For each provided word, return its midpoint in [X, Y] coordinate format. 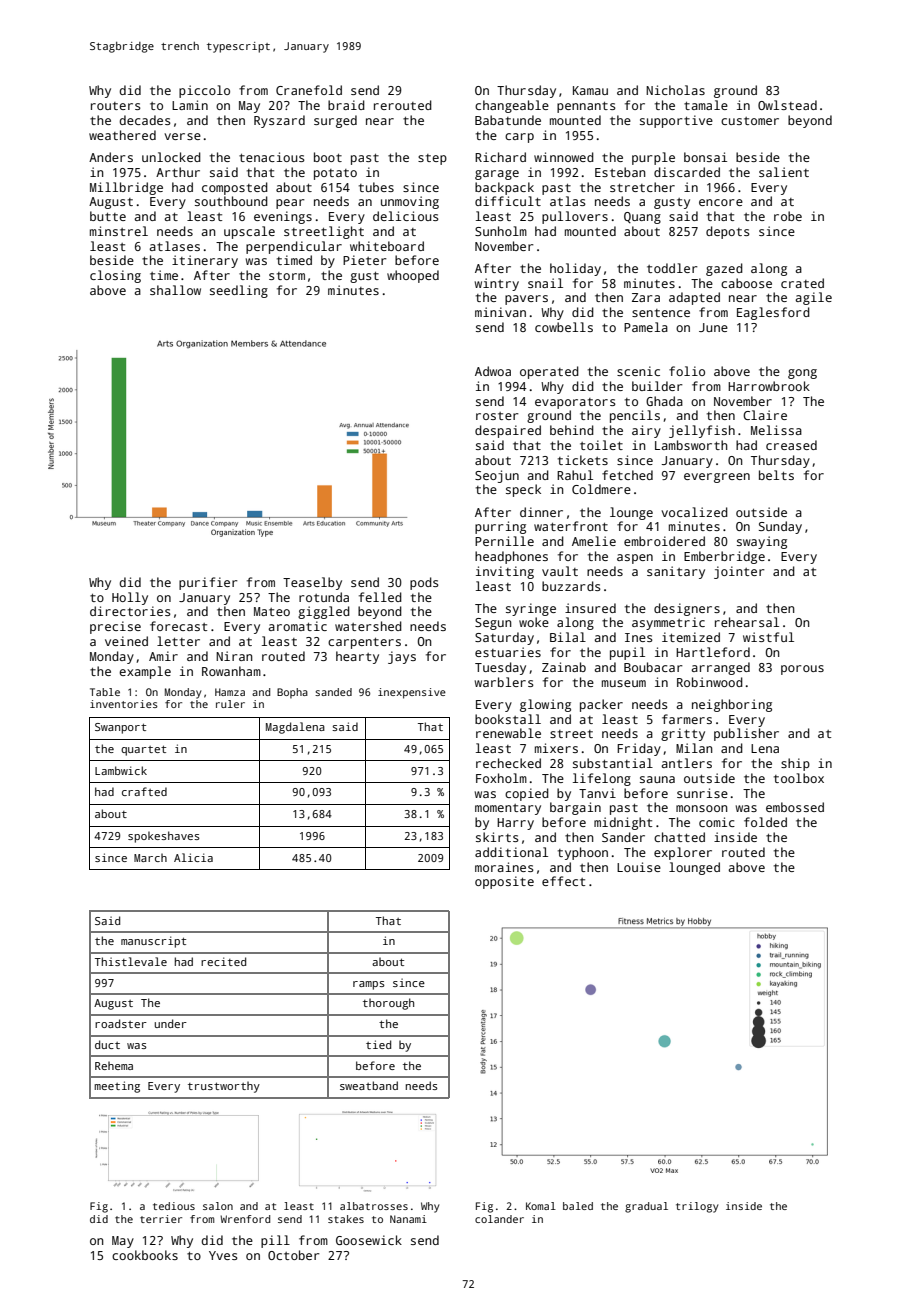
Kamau [590, 90]
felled [380, 597]
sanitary [676, 572]
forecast [178, 626]
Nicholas [675, 90]
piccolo [204, 91]
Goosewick [369, 1240]
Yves [223, 1255]
